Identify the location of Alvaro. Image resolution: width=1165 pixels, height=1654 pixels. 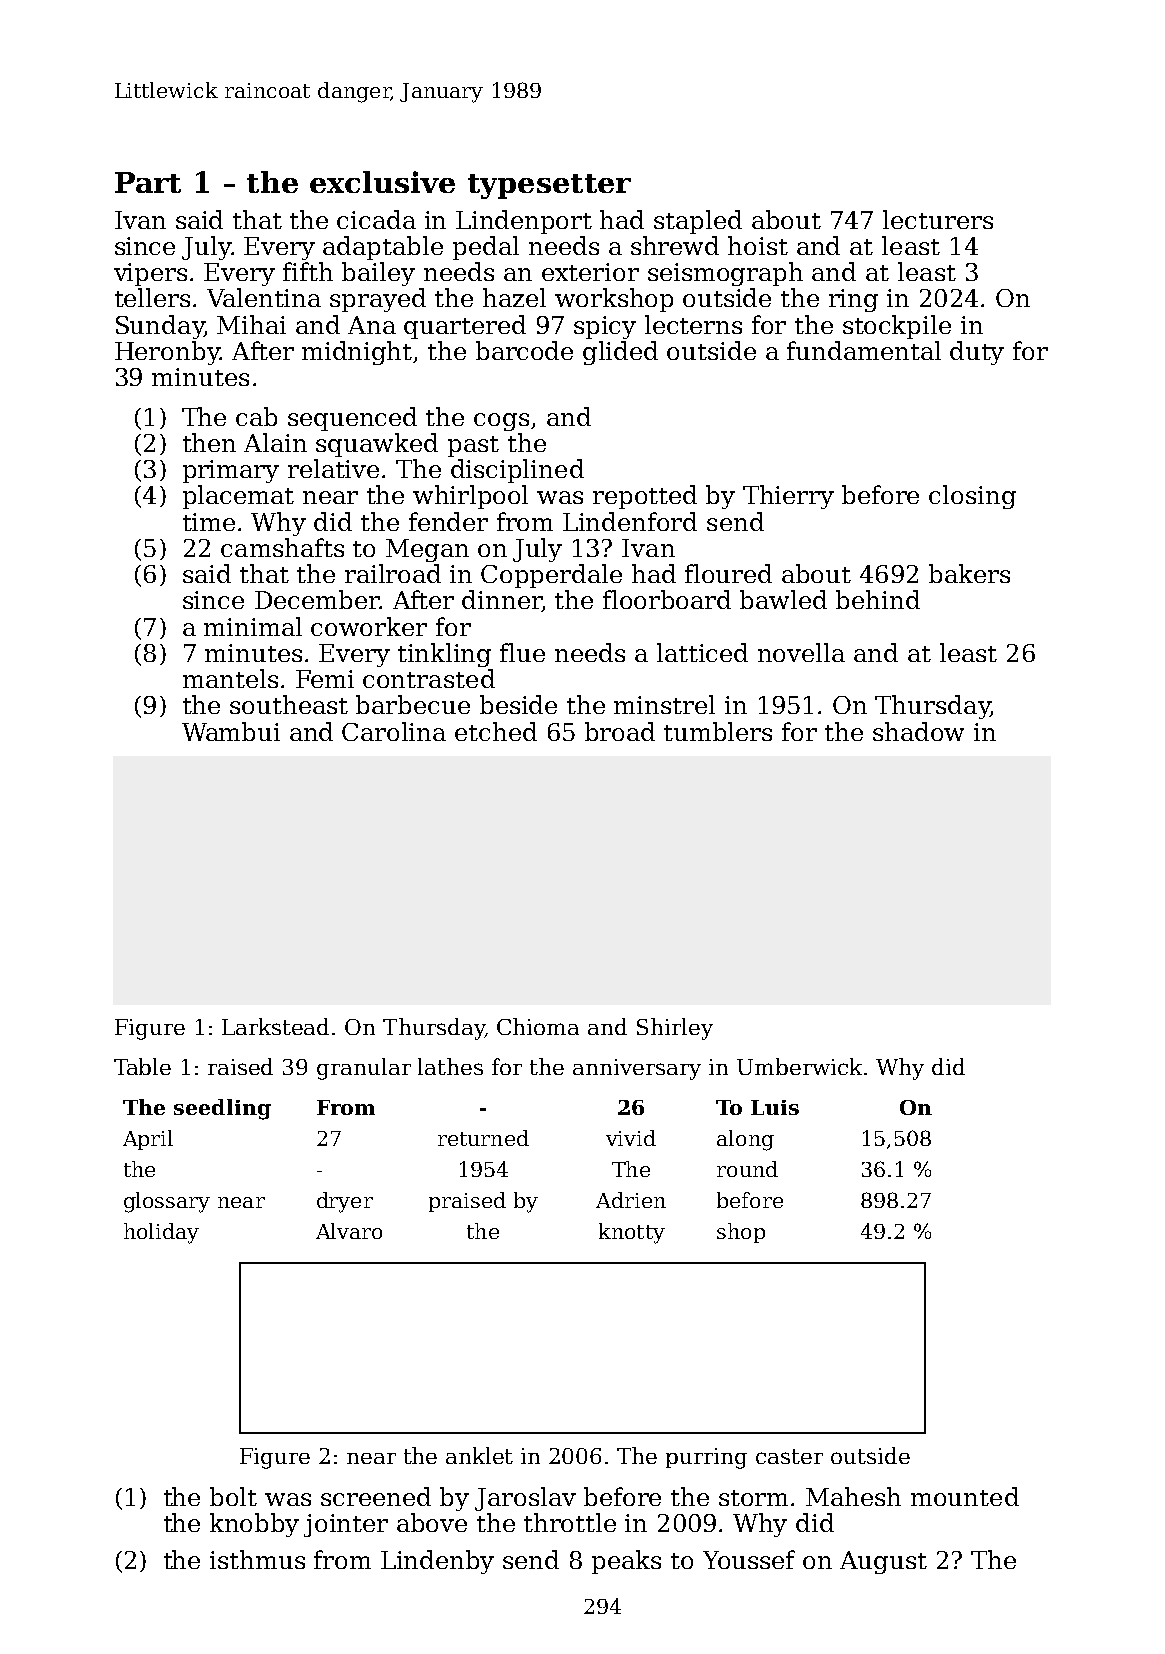
(349, 1231).
